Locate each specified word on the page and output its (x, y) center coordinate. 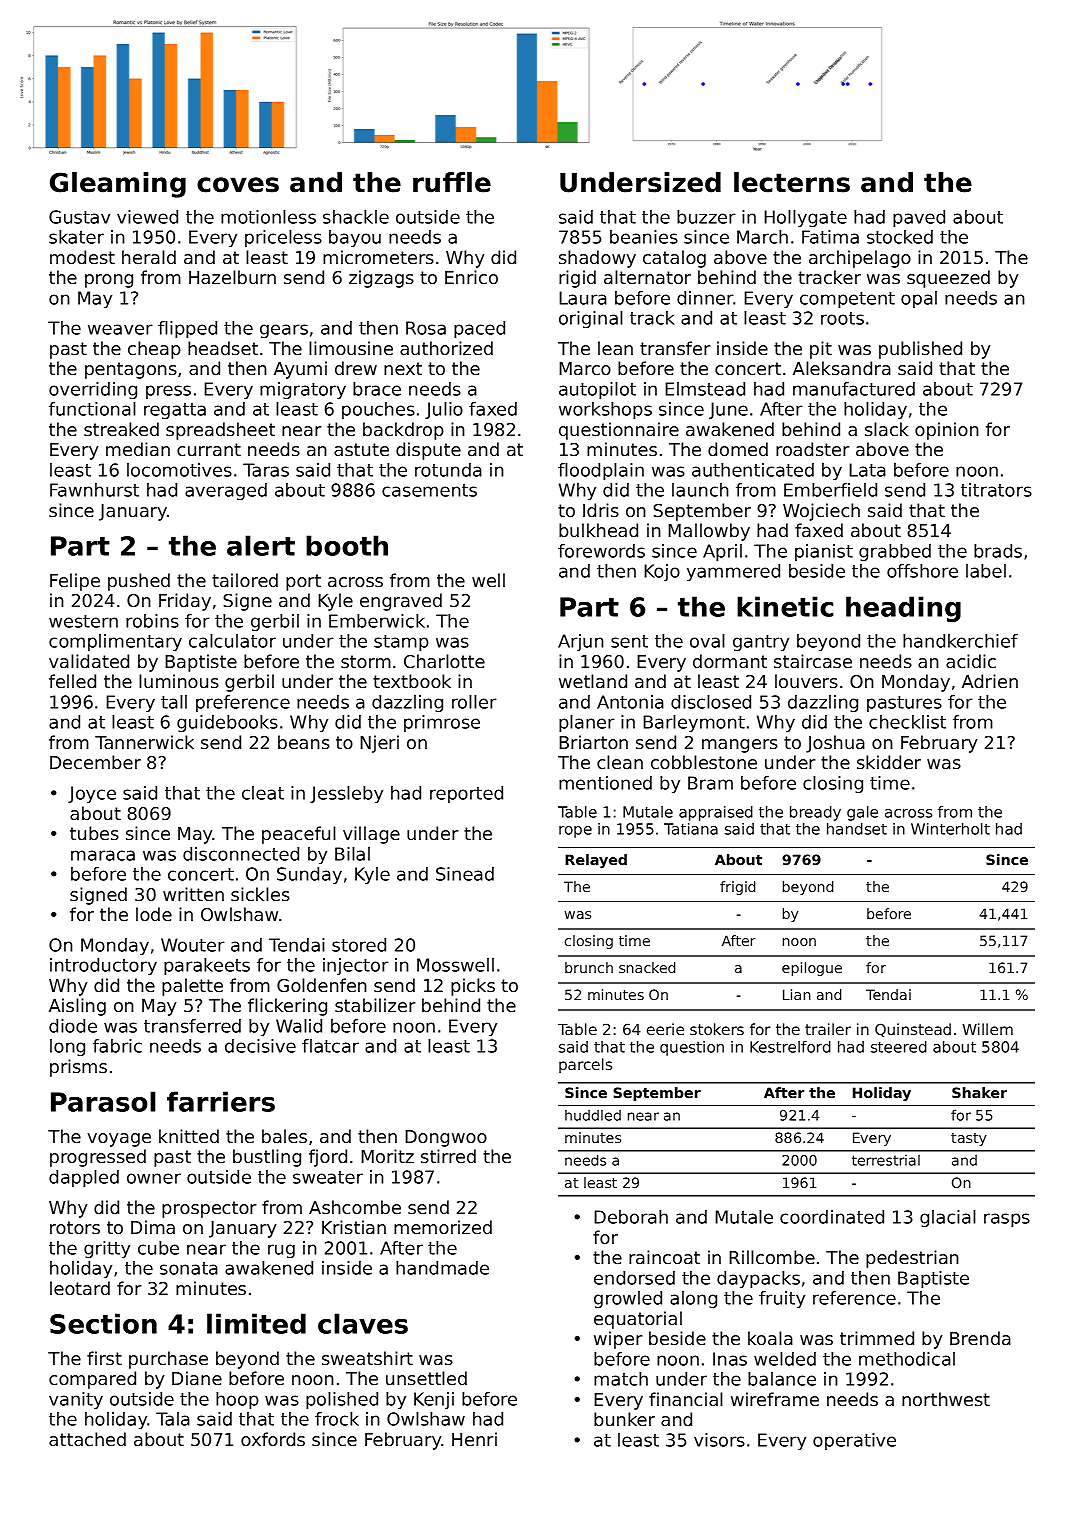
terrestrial (886, 1160)
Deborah (631, 1217)
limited (256, 1323)
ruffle (452, 182)
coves (238, 185)
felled (72, 681)
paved (919, 218)
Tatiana (691, 829)
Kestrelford (790, 1047)
